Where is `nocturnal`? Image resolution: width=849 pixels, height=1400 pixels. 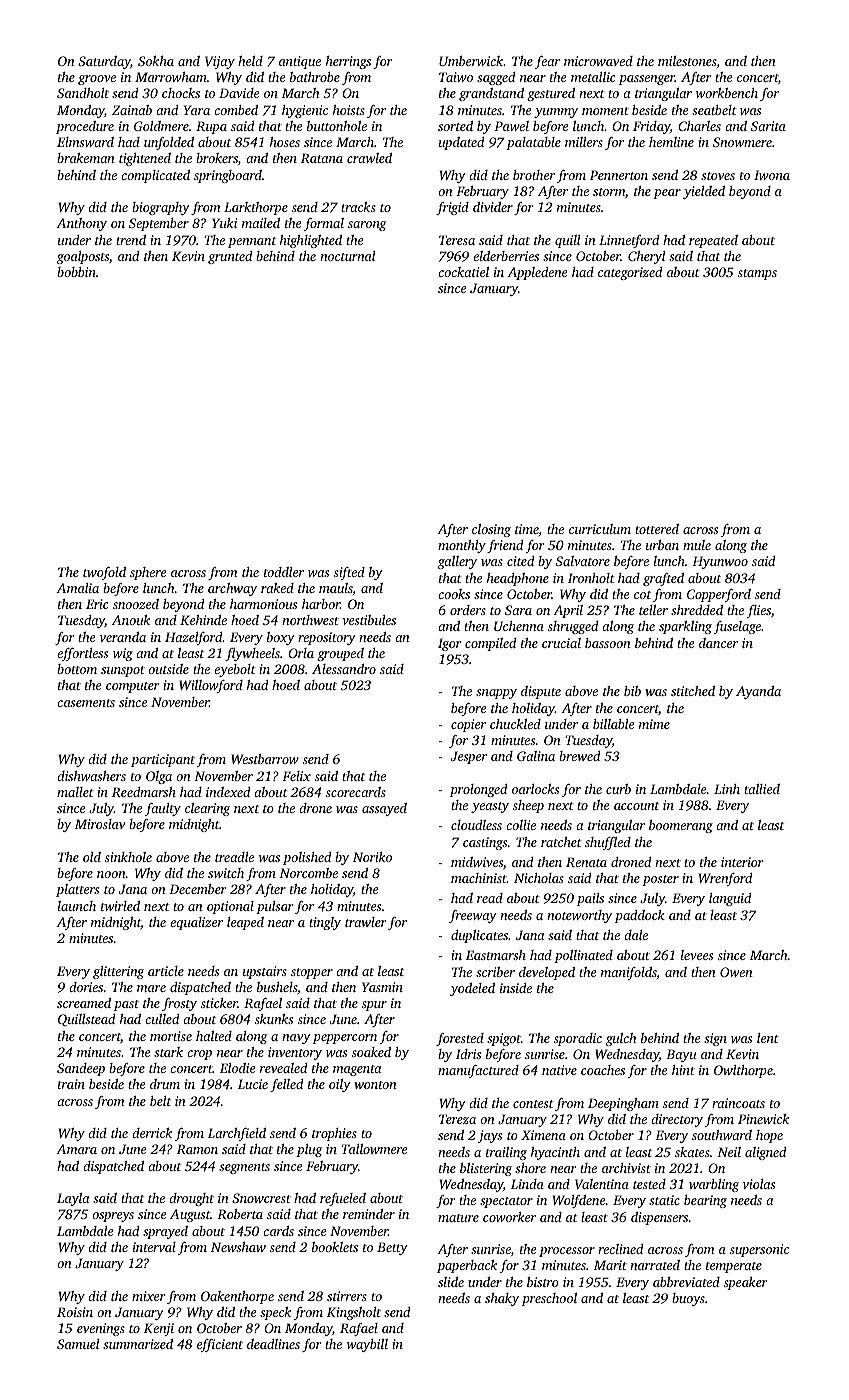 nocturnal is located at coordinates (347, 256).
